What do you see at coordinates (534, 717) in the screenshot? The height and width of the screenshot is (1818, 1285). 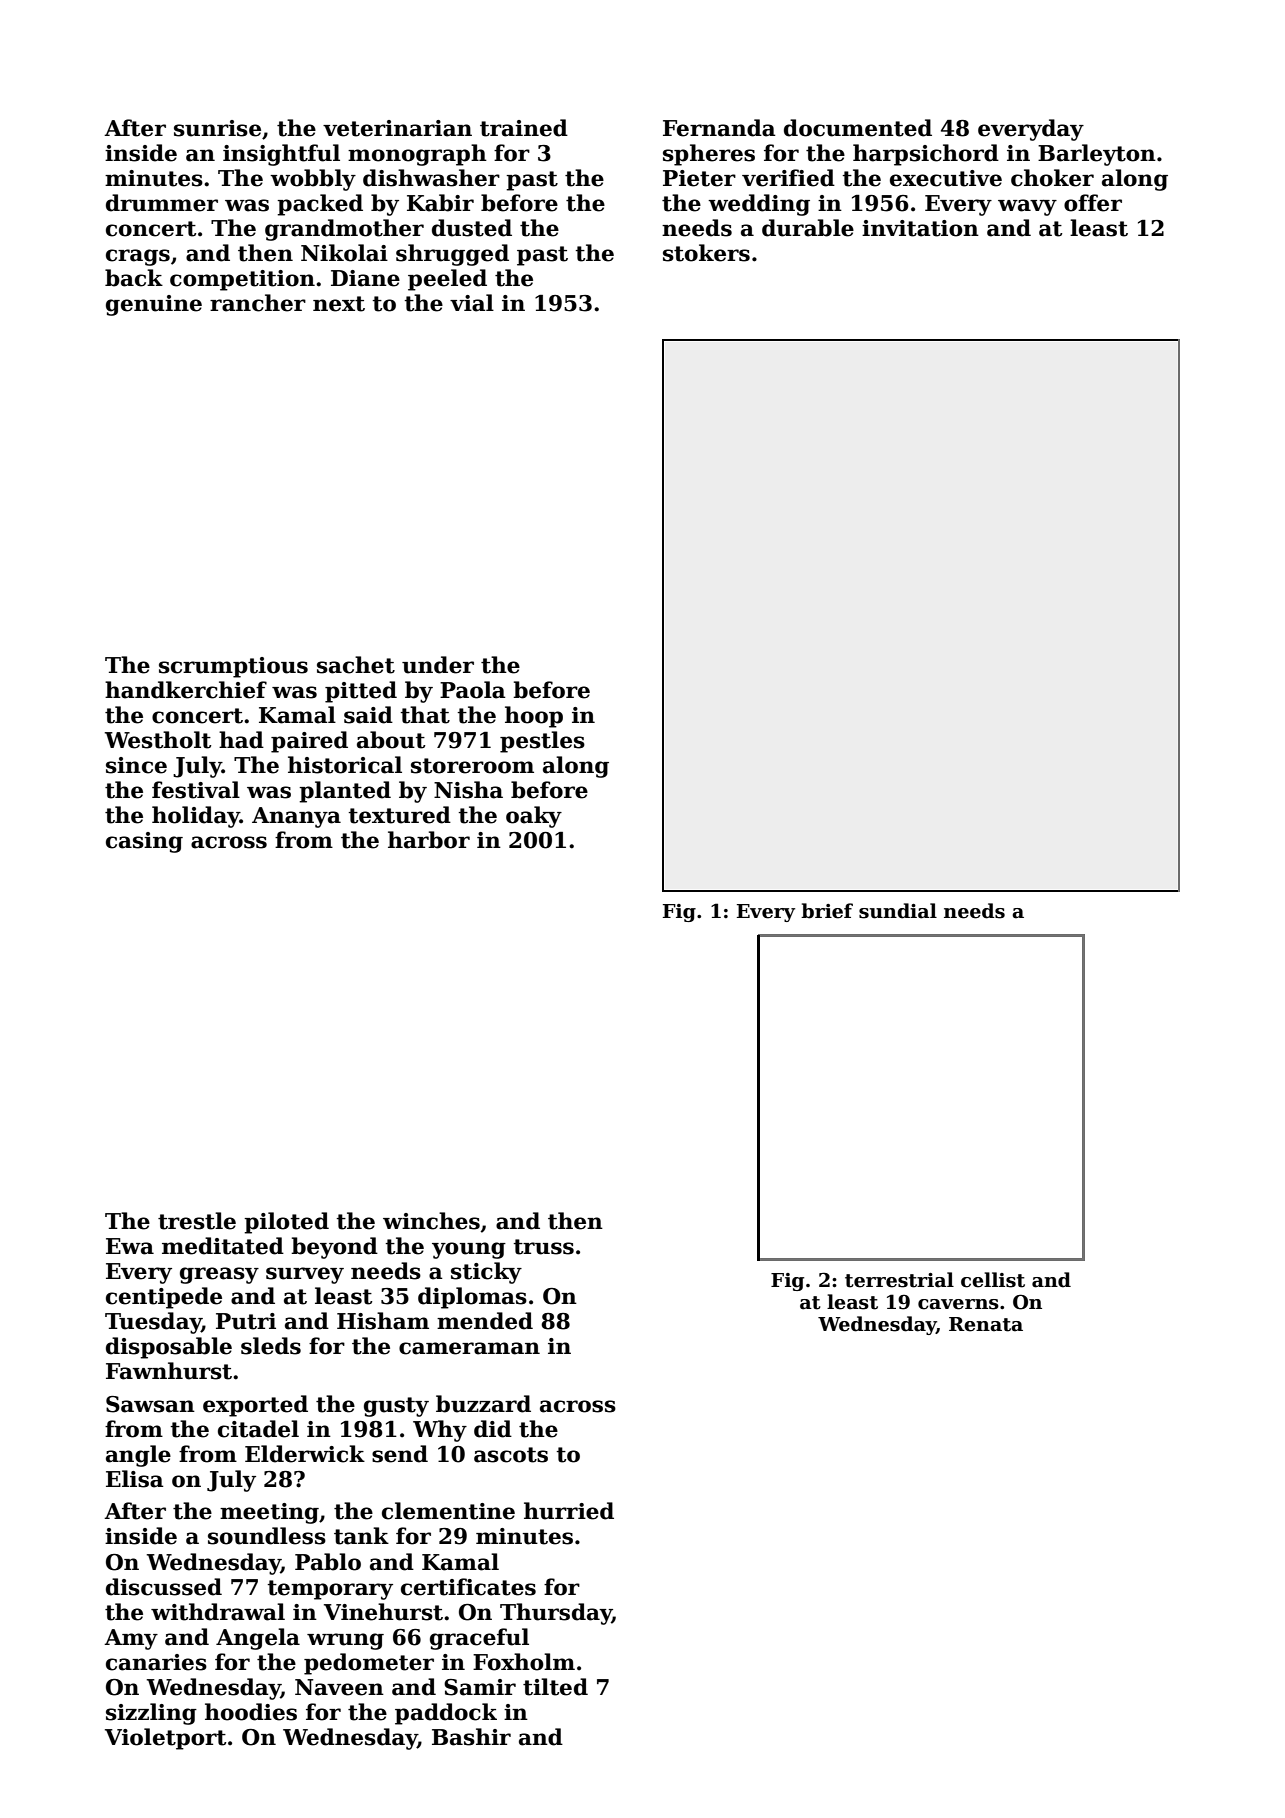 I see `hoop` at bounding box center [534, 717].
